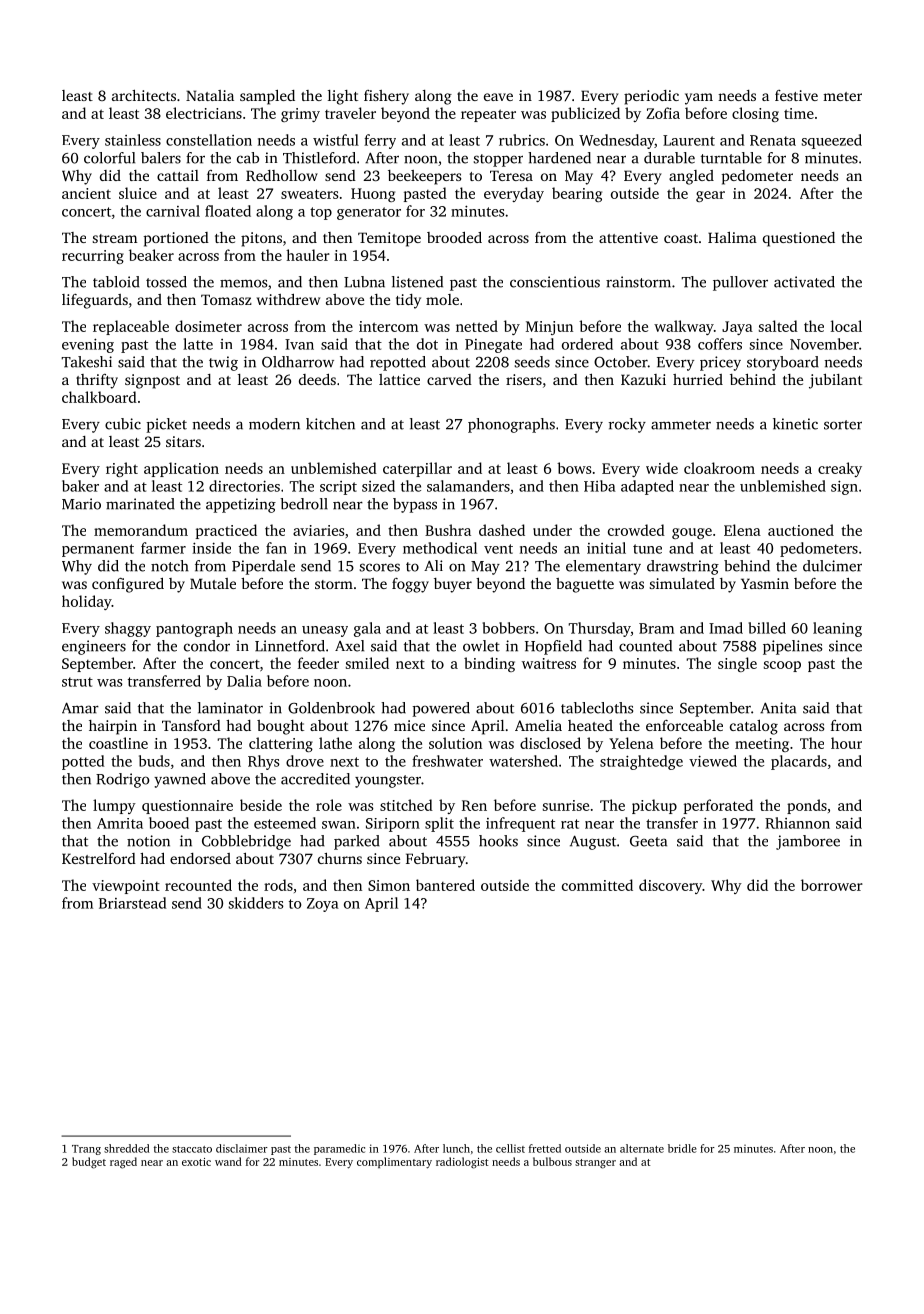 Image resolution: width=924 pixels, height=1314 pixels. Describe the element at coordinates (161, 158) in the screenshot. I see `balers` at that location.
